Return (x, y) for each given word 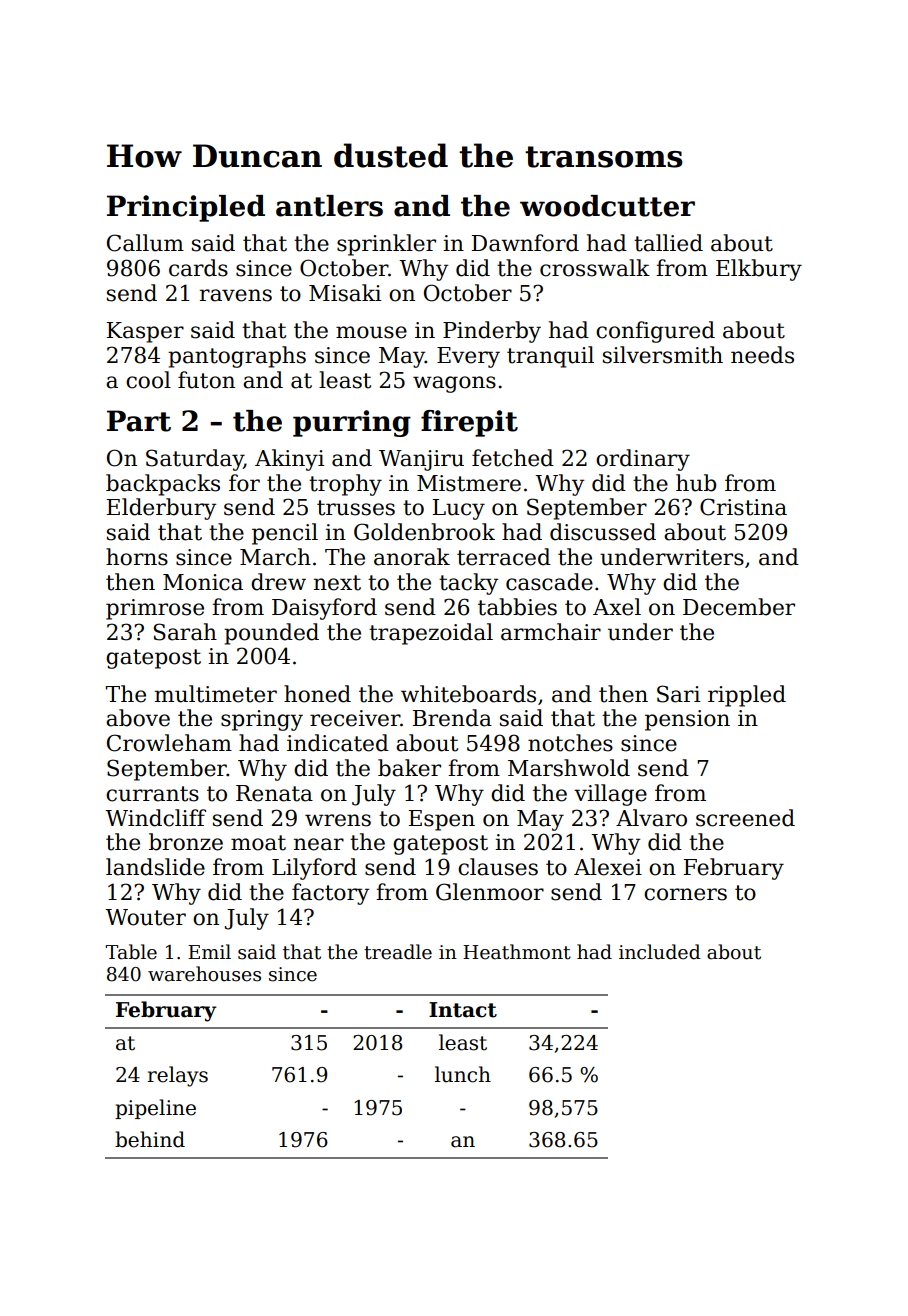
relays (178, 1076)
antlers (329, 206)
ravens (236, 295)
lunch (463, 1074)
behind (150, 1139)
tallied (668, 243)
